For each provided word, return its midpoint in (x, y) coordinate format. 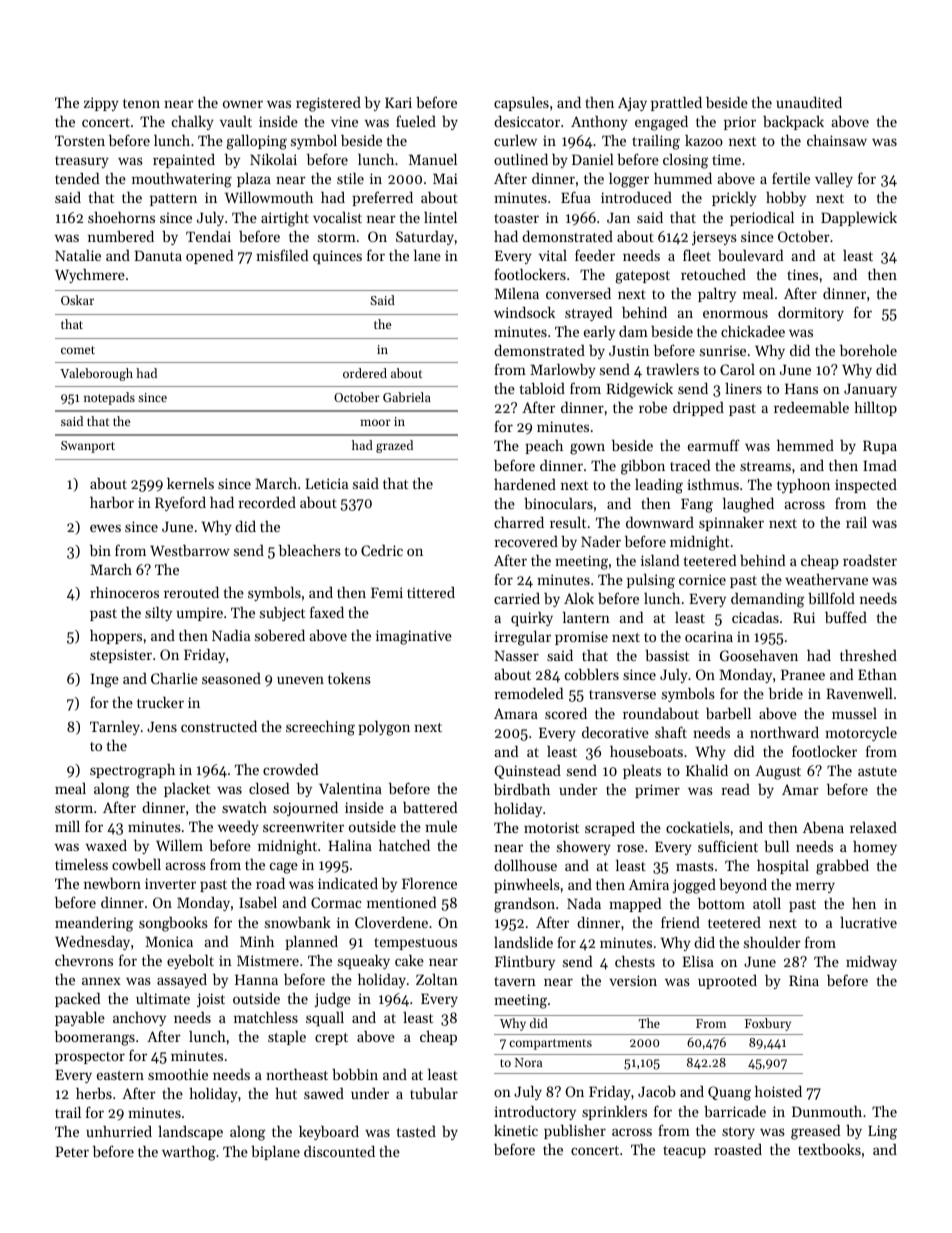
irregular (522, 638)
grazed (394, 446)
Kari (398, 102)
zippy (101, 104)
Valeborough (96, 374)
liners (743, 388)
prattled (676, 104)
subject (282, 614)
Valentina (350, 788)
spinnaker (731, 524)
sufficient (728, 846)
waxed (106, 845)
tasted (416, 1131)
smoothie (178, 1074)
